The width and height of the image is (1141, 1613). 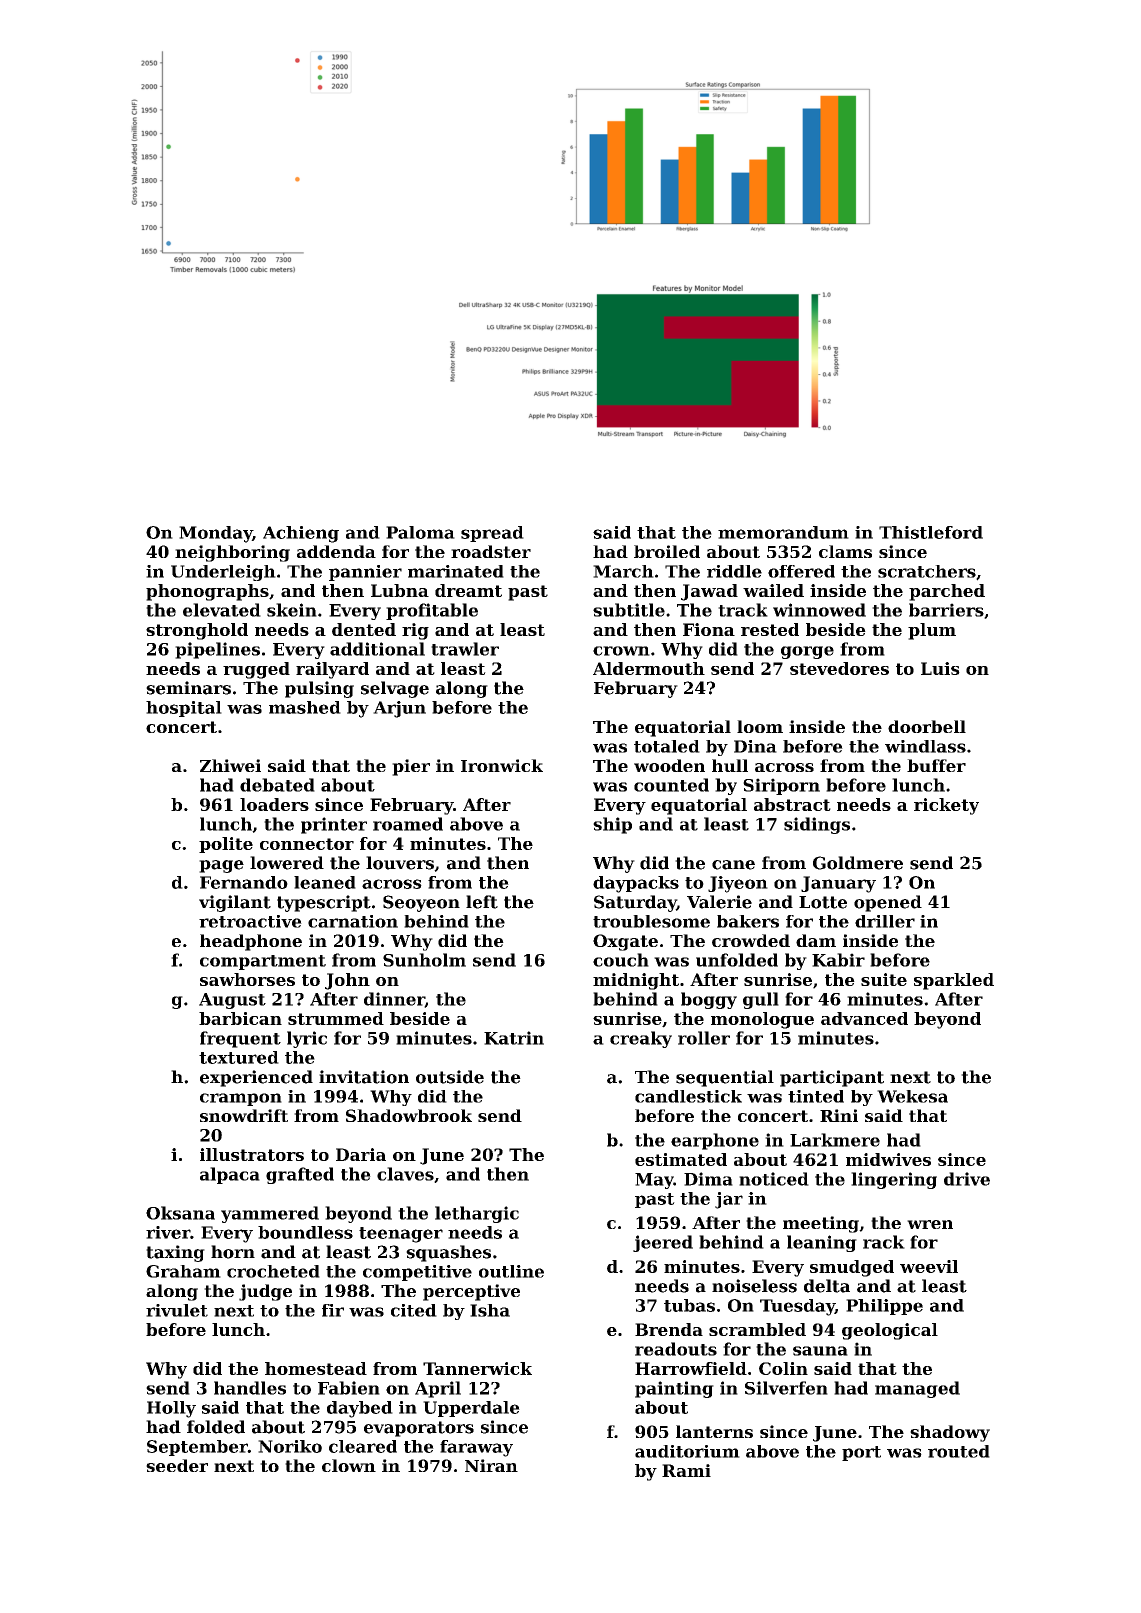 I want to click on Niran, so click(x=491, y=1465).
